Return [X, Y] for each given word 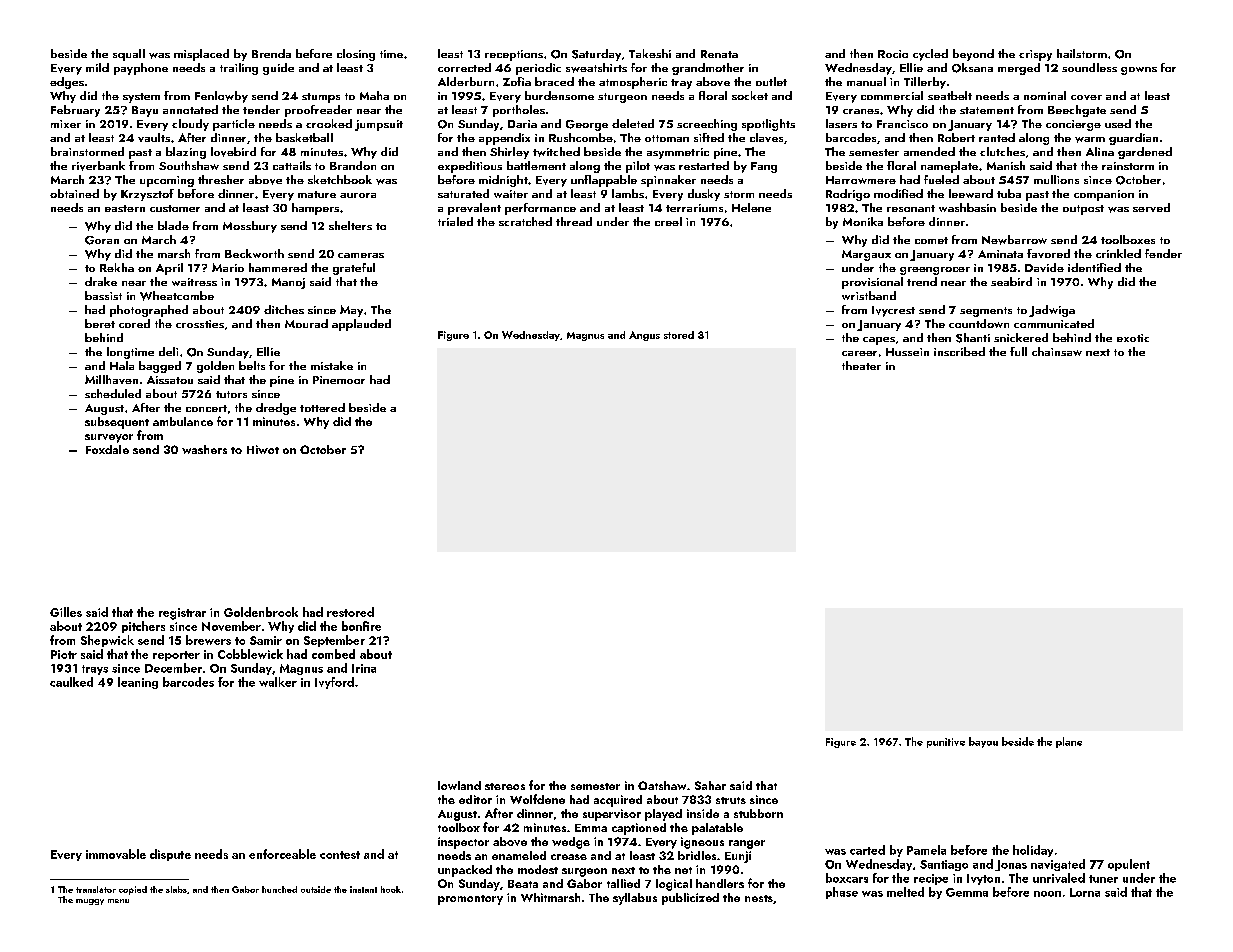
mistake [332, 365]
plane [1069, 742]
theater [861, 365]
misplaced [201, 55]
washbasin [967, 207]
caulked [71, 682]
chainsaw [1057, 351]
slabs [176, 889]
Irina [364, 668]
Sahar [710, 785]
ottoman [667, 138]
